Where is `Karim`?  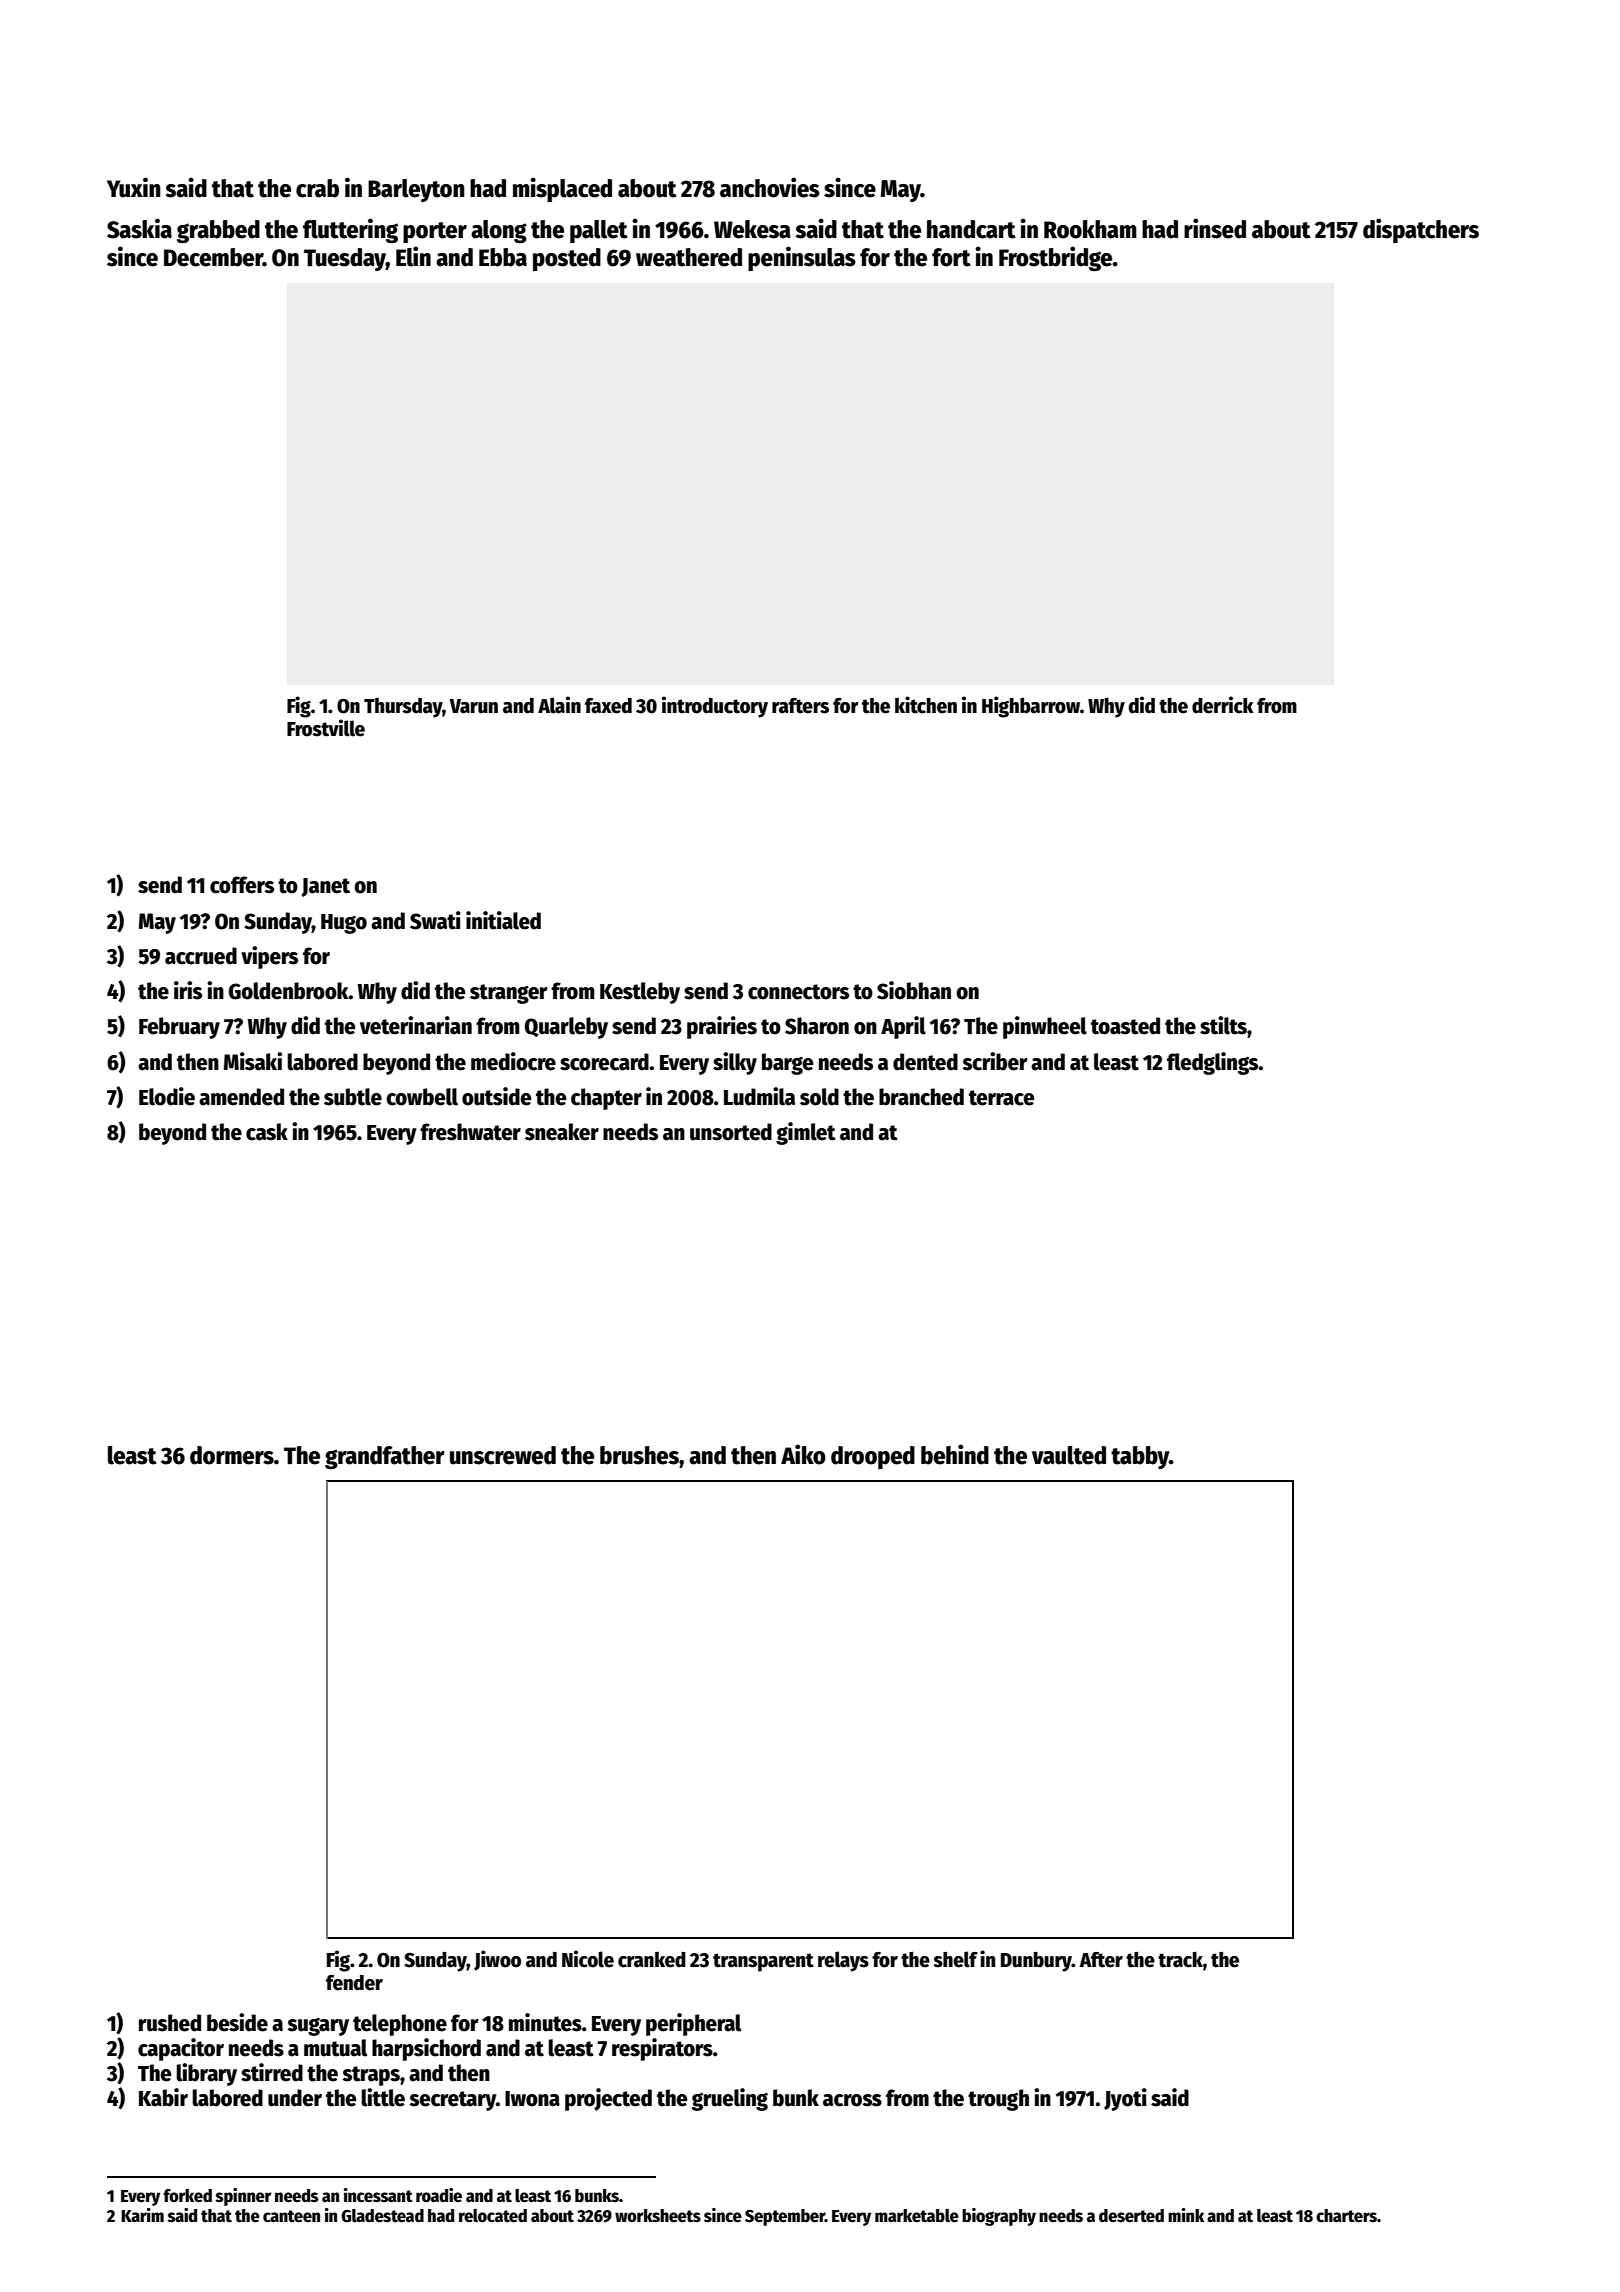
Karim is located at coordinates (142, 2215).
